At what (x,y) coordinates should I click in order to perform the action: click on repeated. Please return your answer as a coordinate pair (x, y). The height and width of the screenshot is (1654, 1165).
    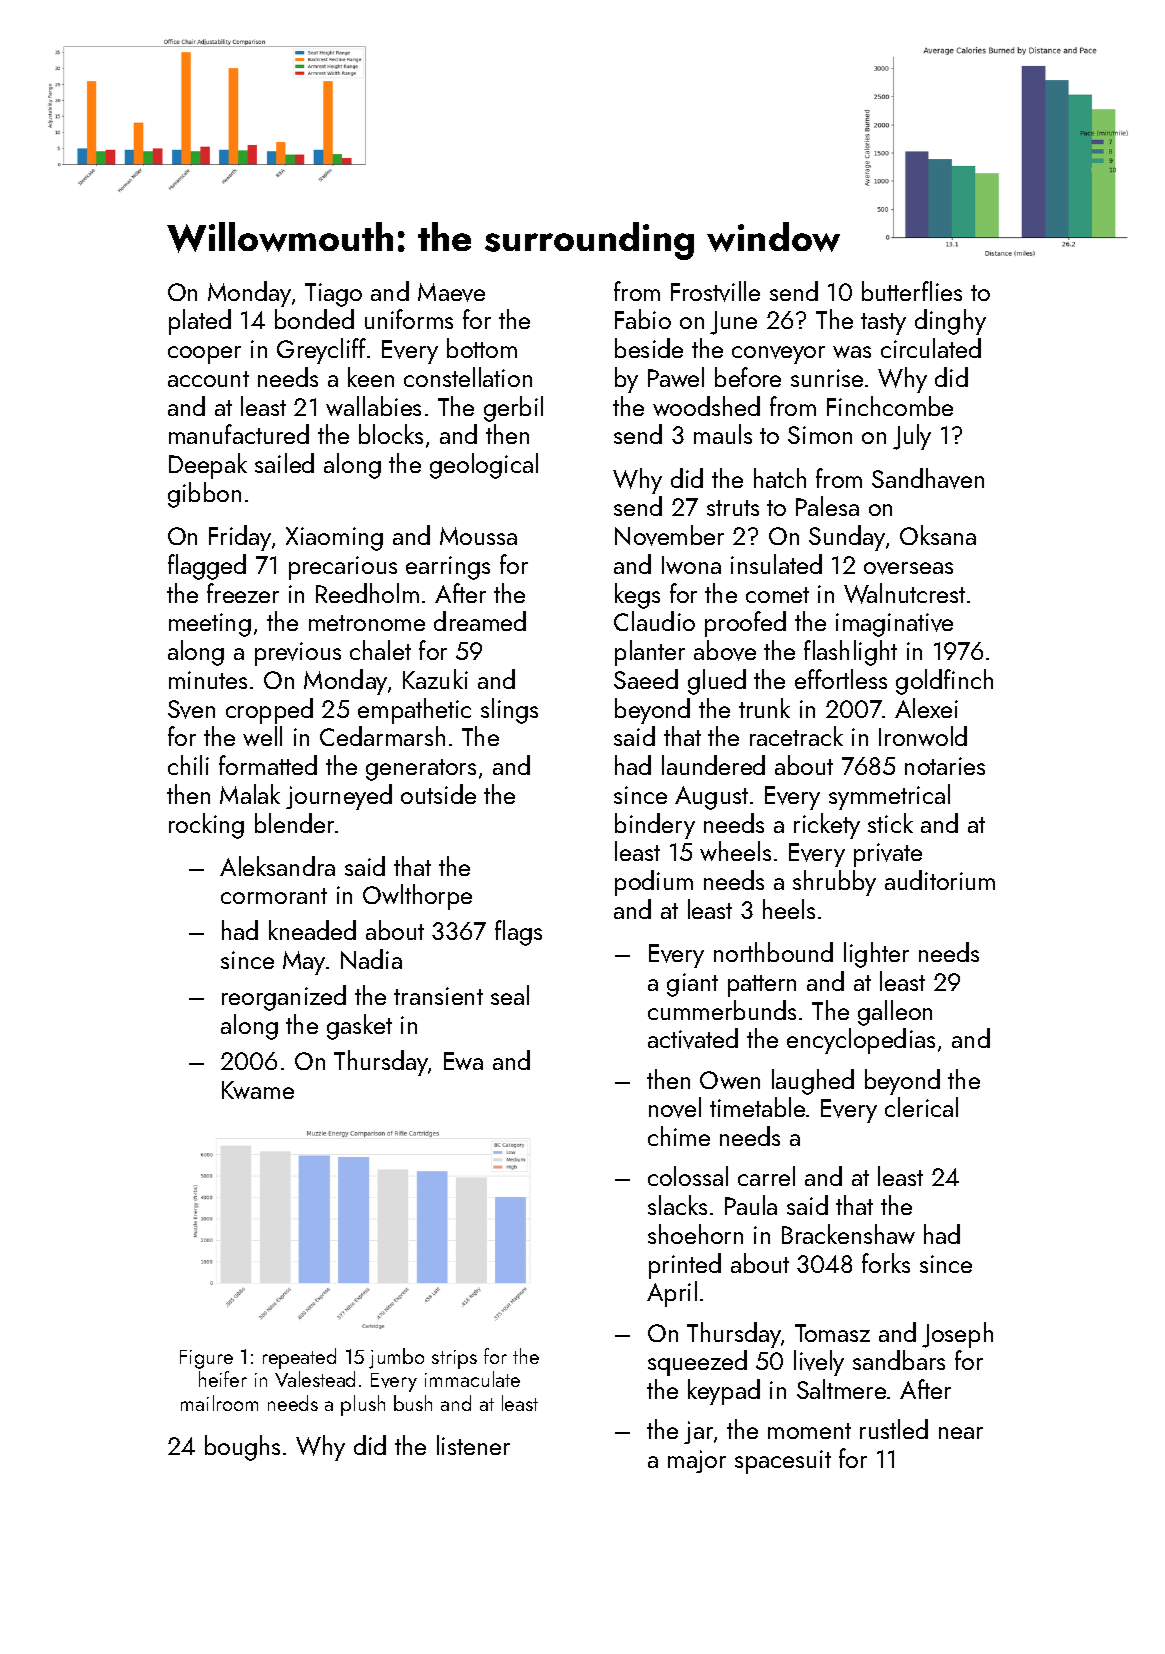
    Looking at the image, I should click on (299, 1358).
